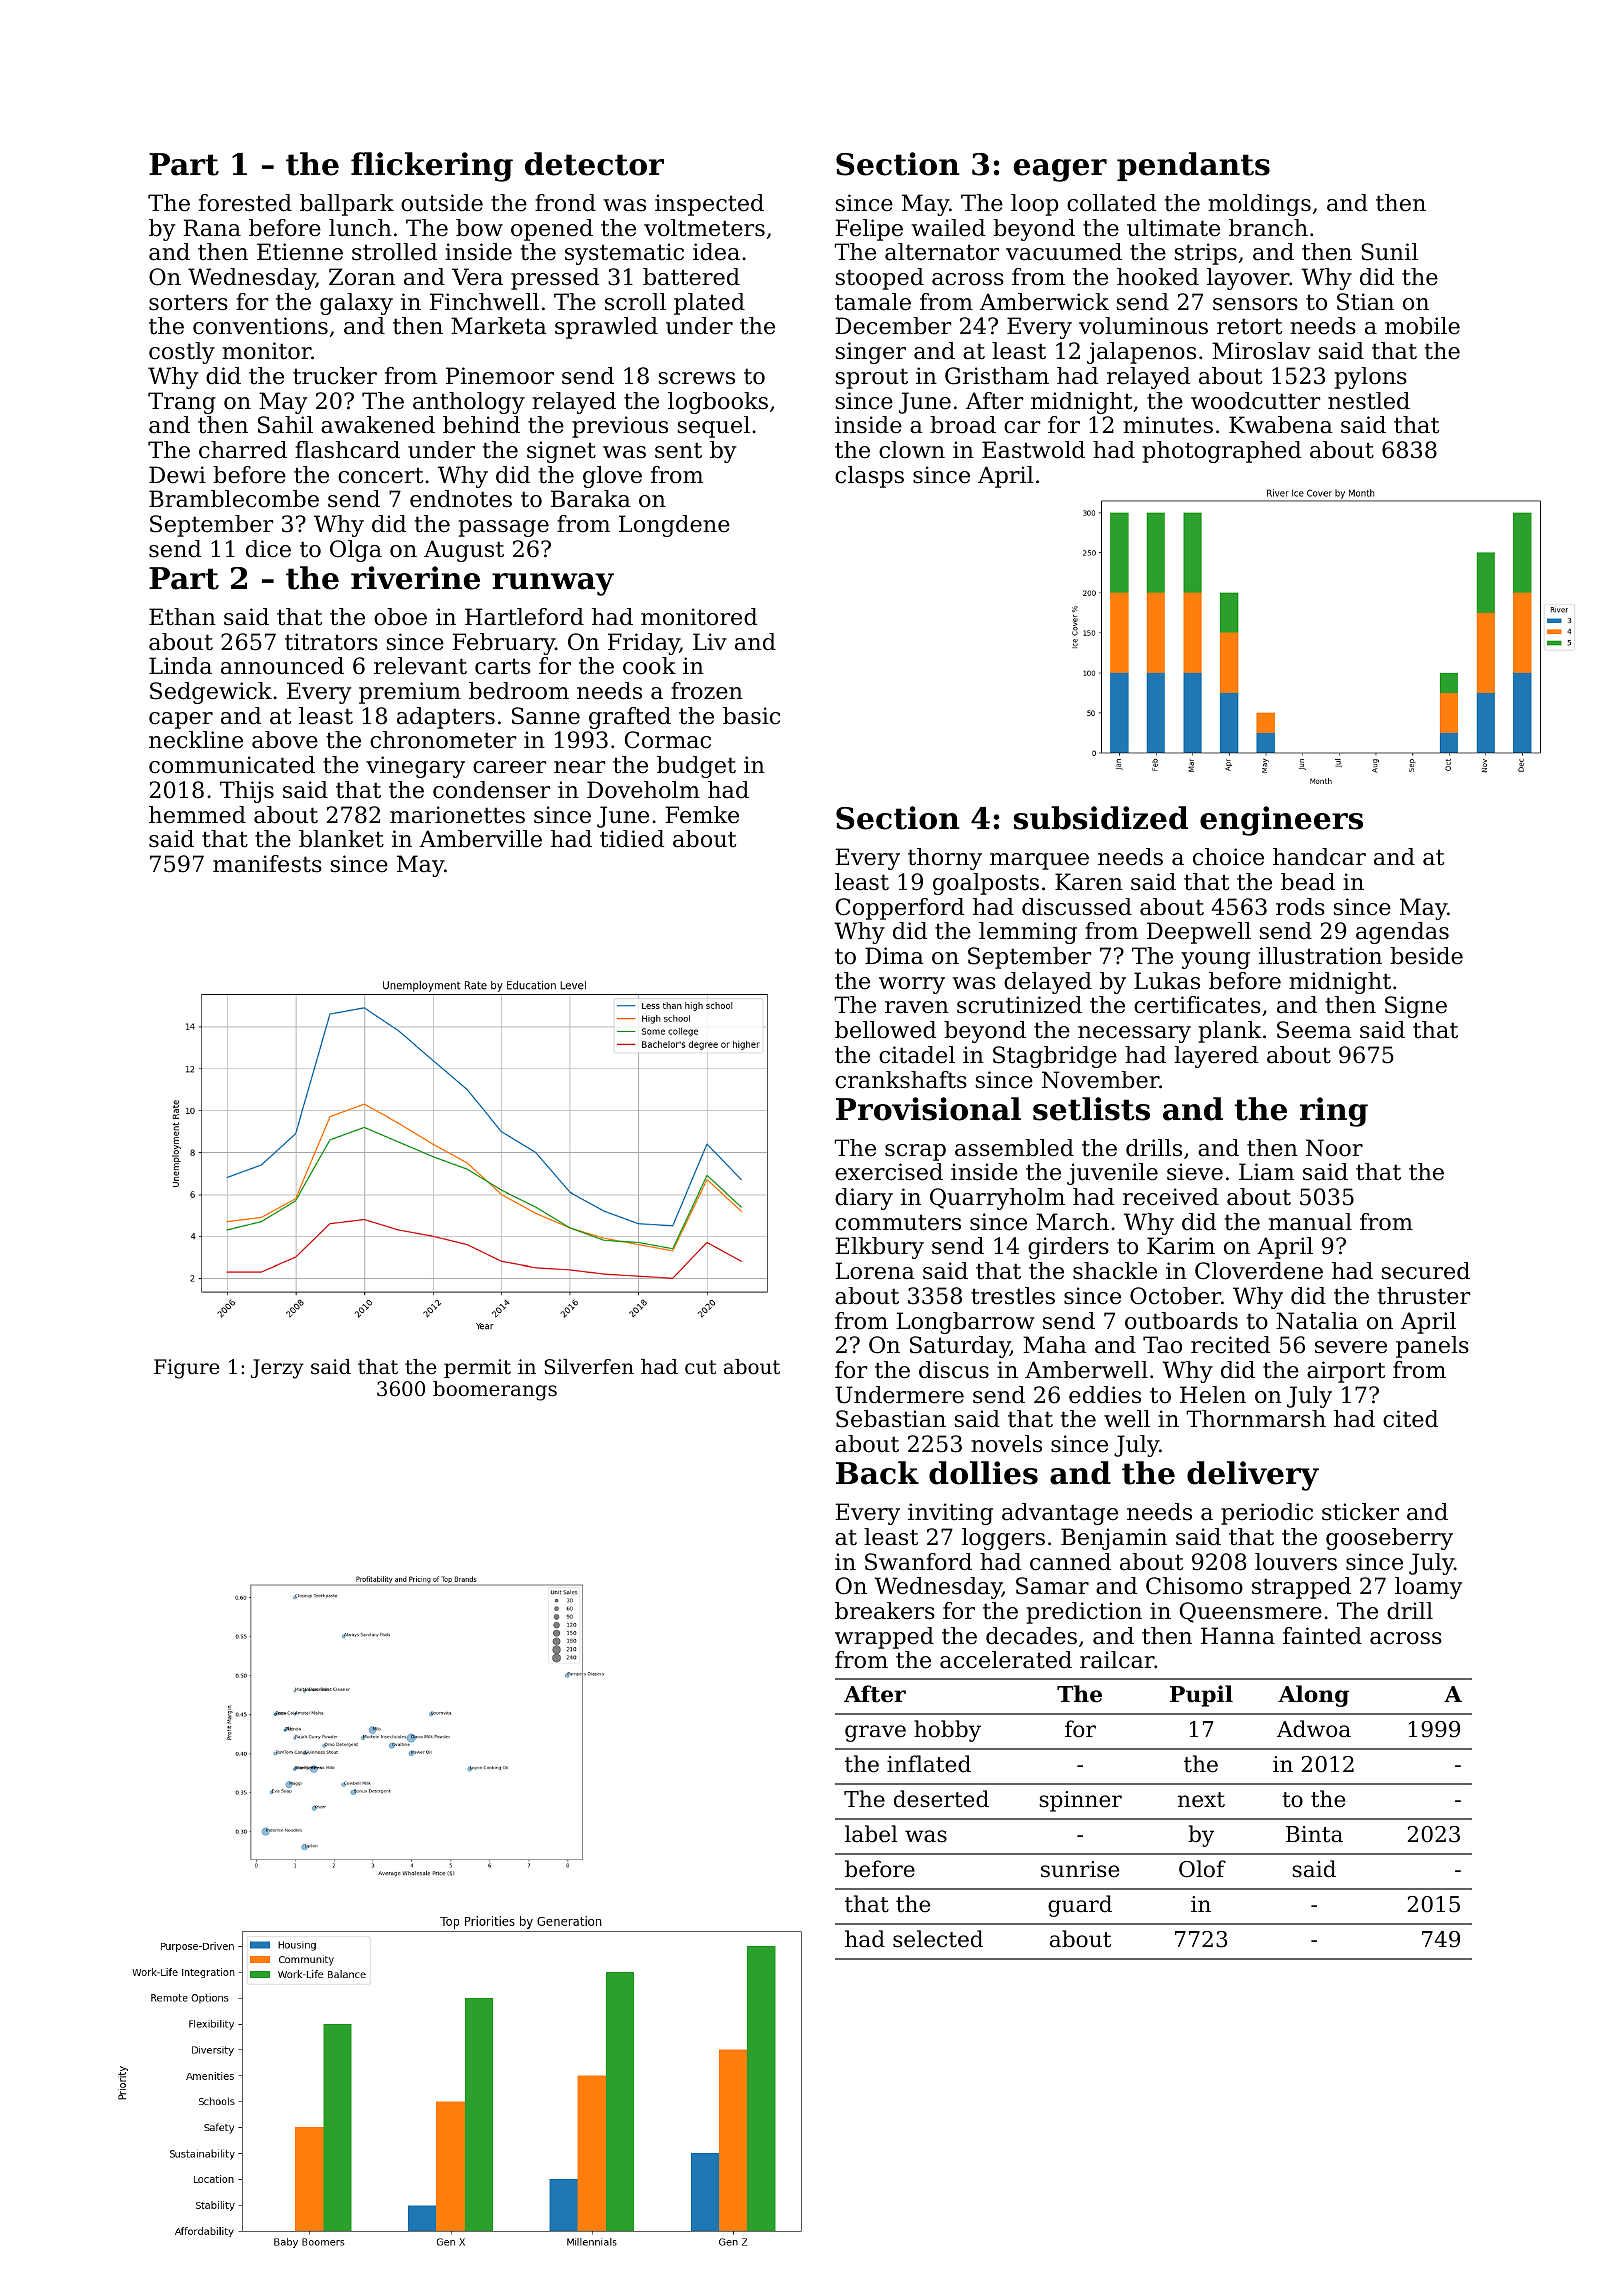  What do you see at coordinates (709, 205) in the page?
I see `inspected` at bounding box center [709, 205].
